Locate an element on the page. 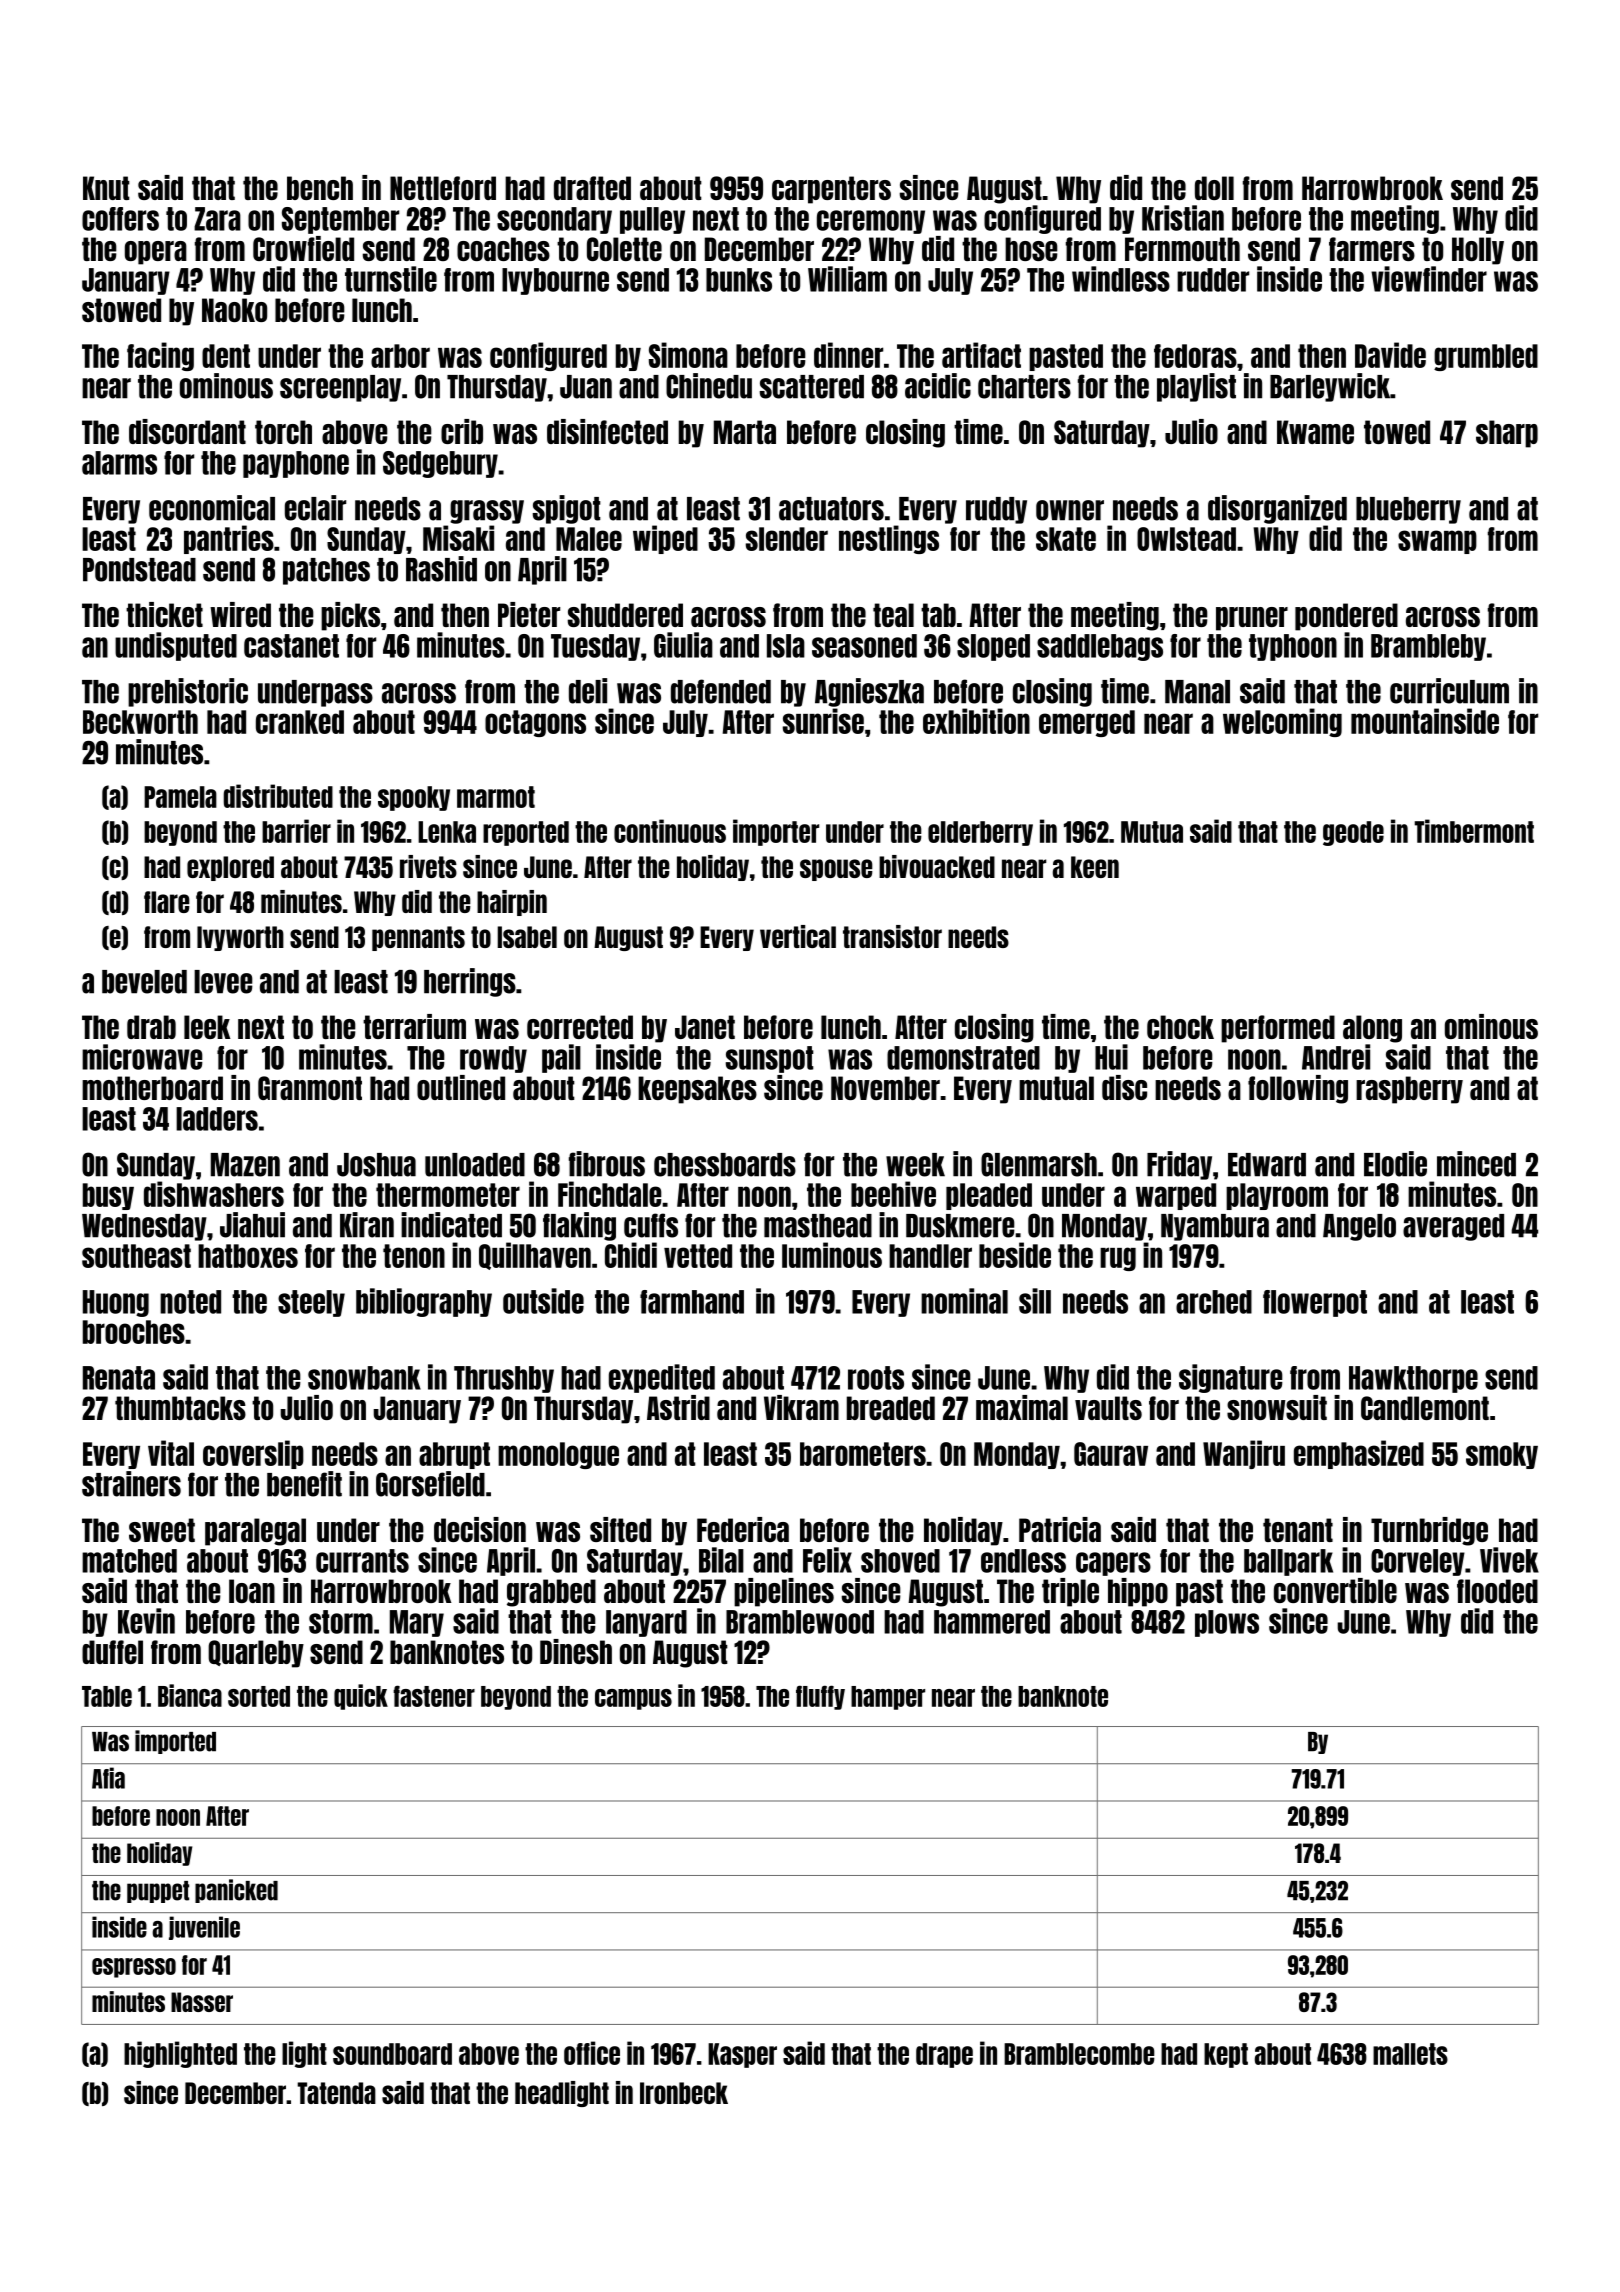 This document has height=2292, width=1620. disorganized is located at coordinates (1277, 509).
